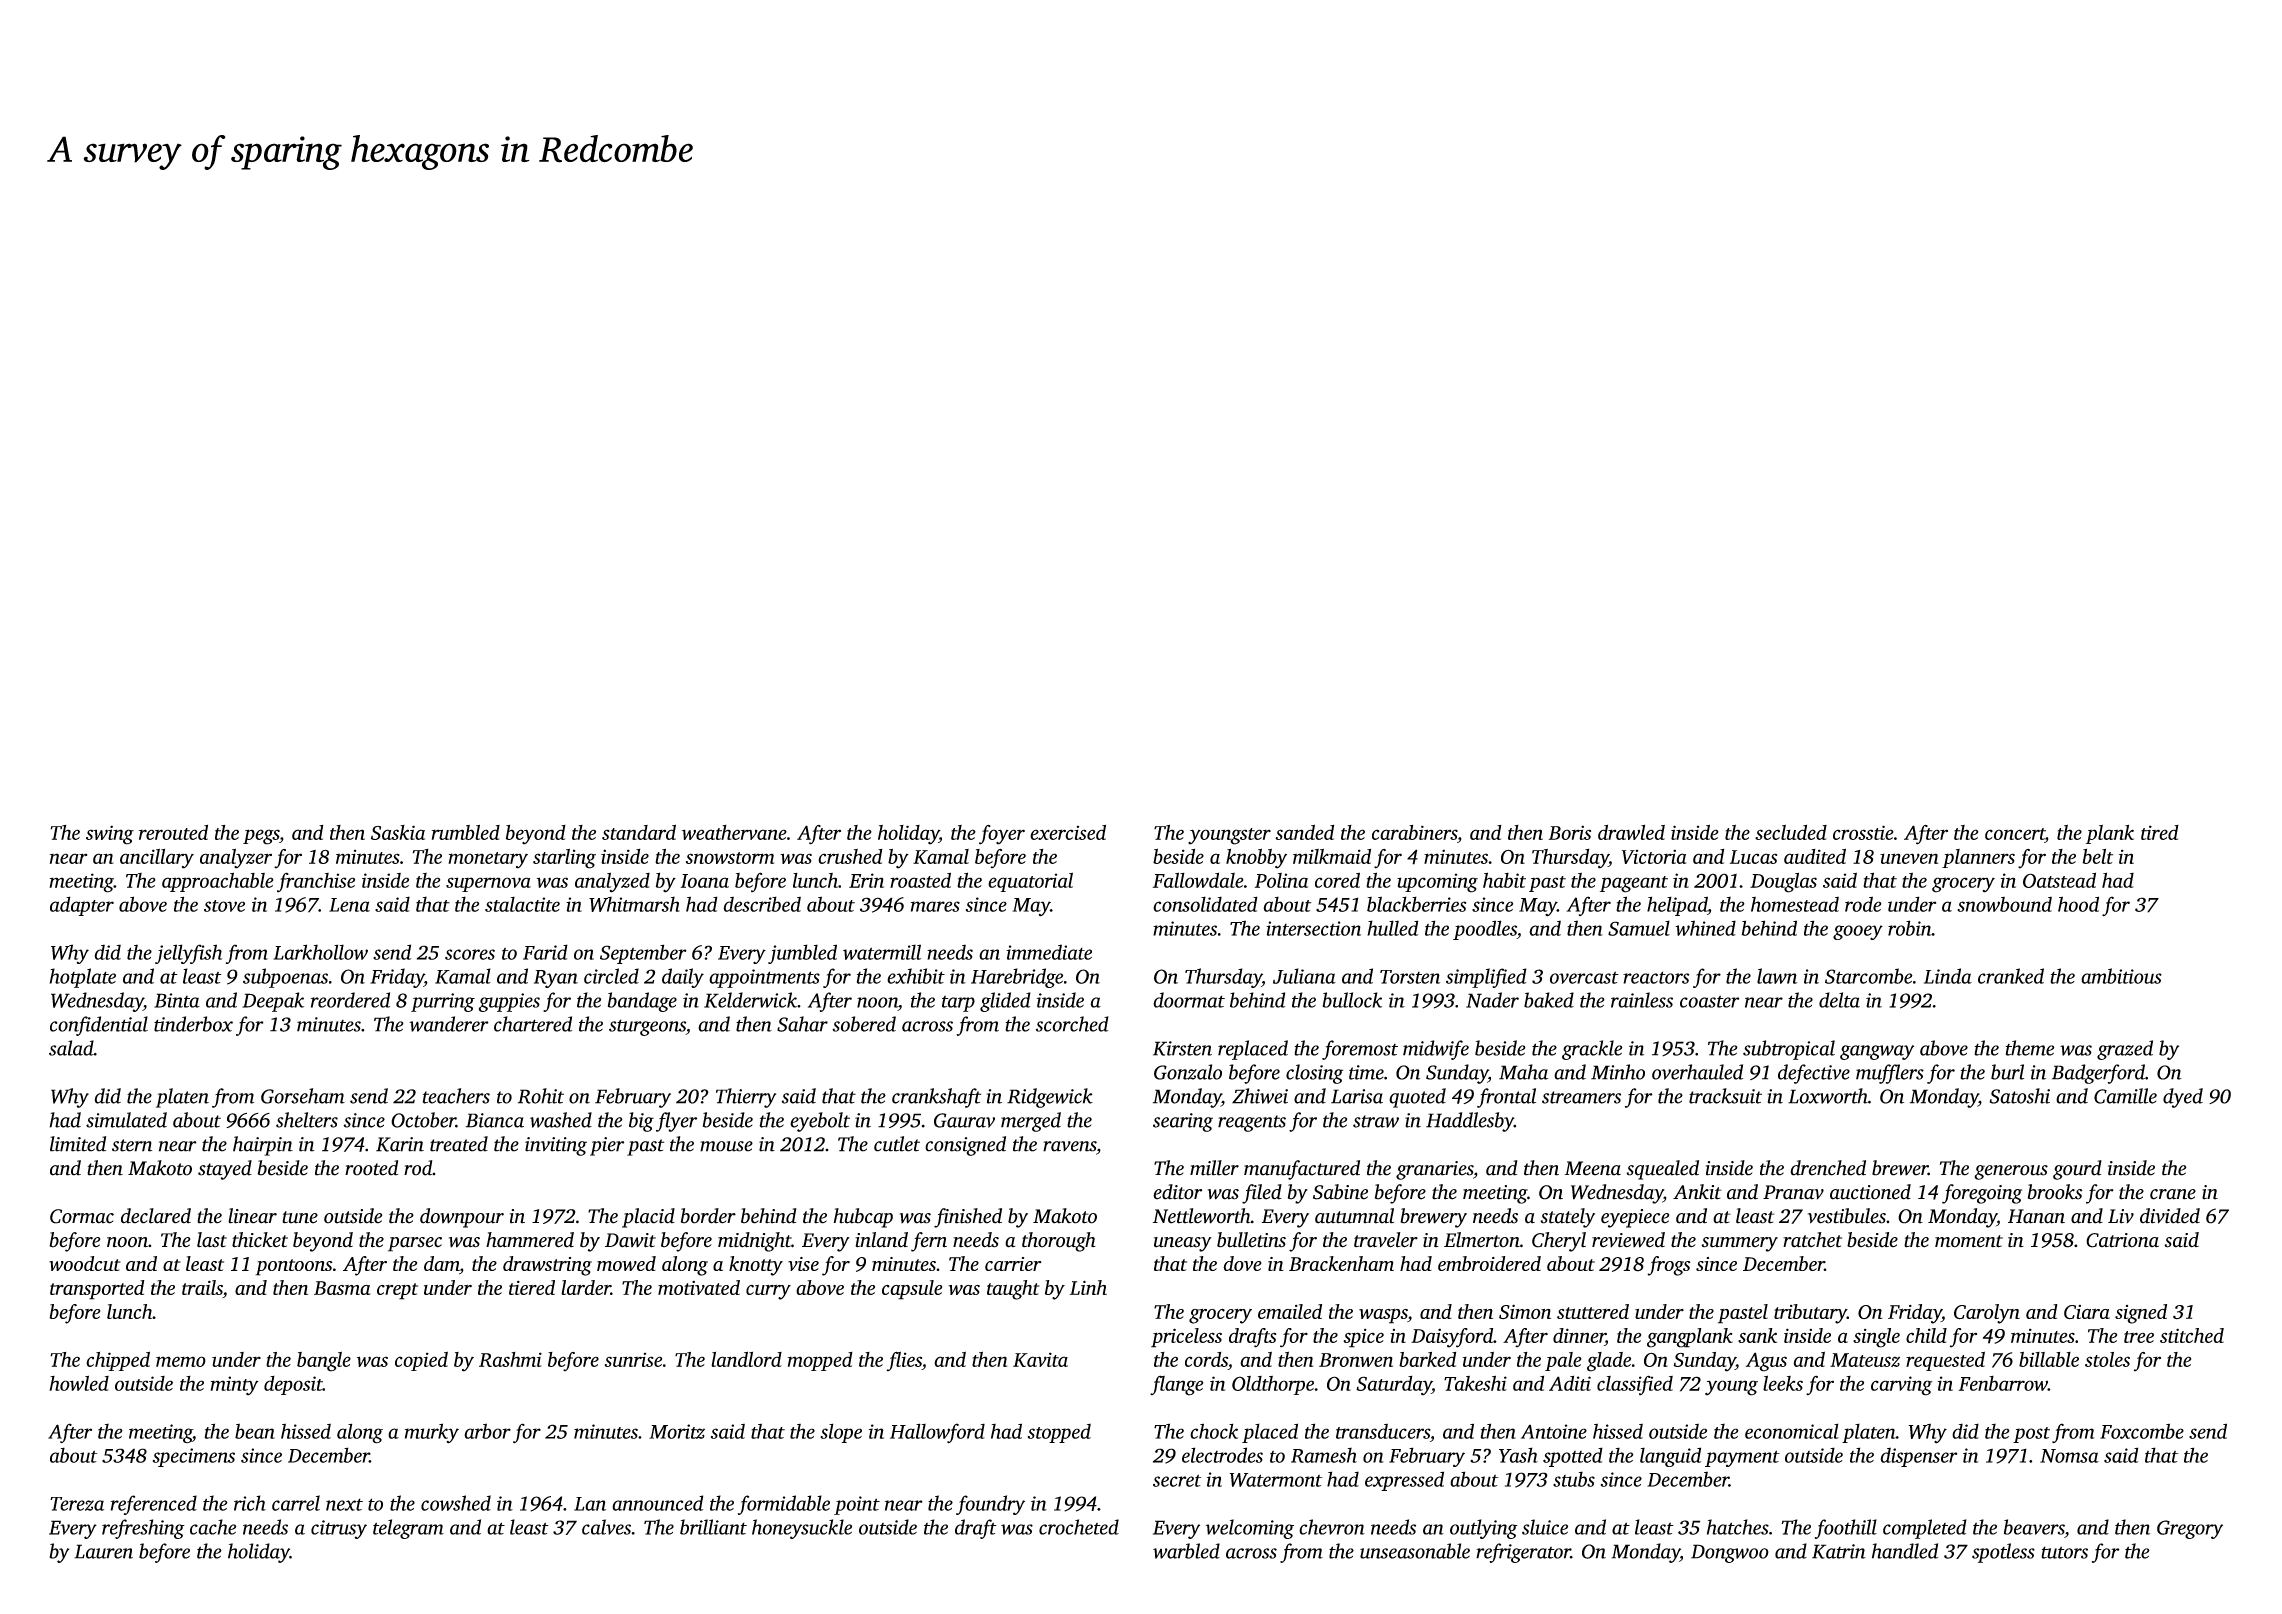 This image has width=2282, height=1614. What do you see at coordinates (408, 1529) in the image?
I see `telegram` at bounding box center [408, 1529].
